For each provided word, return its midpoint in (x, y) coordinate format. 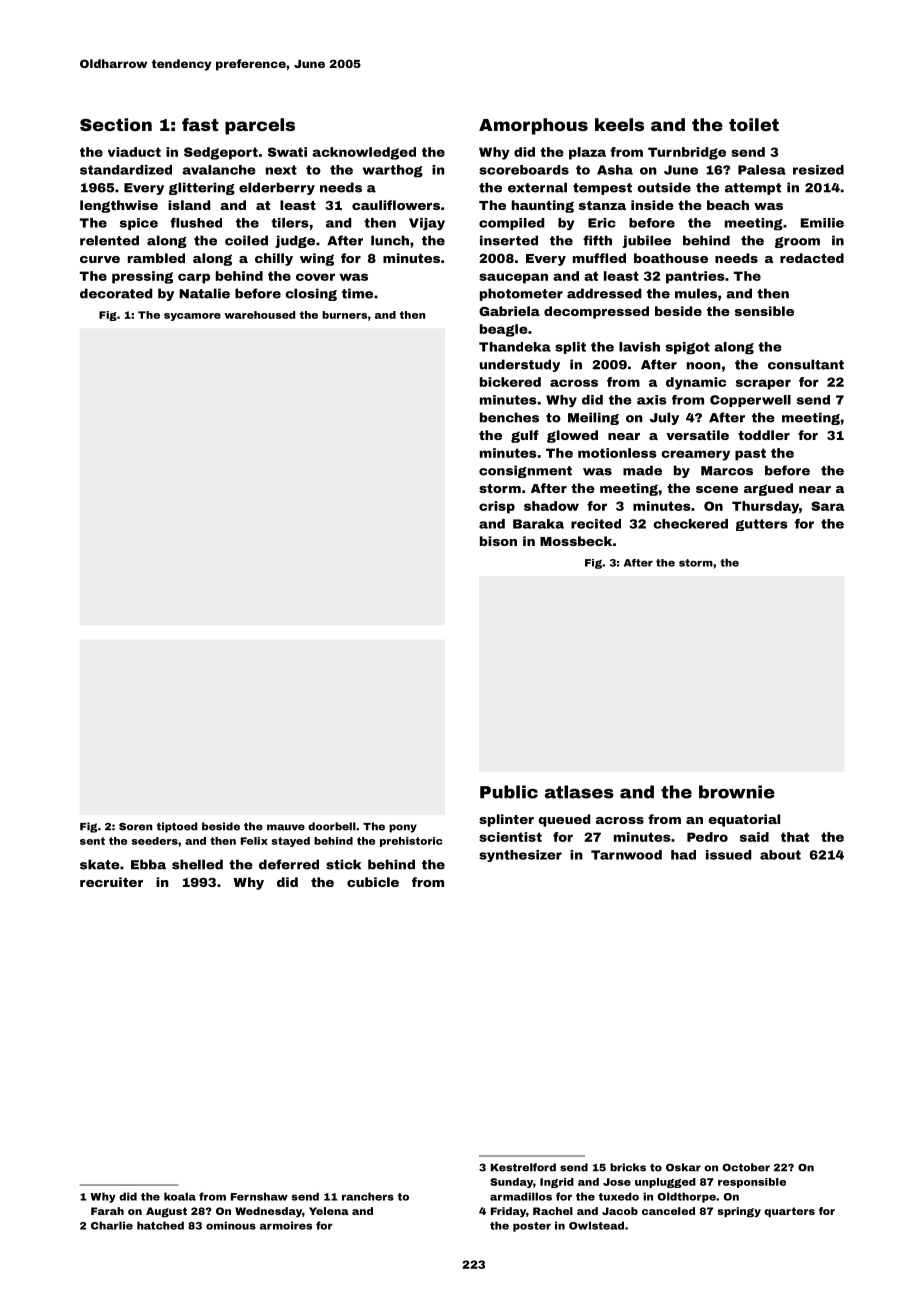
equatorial (744, 820)
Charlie (112, 1225)
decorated (116, 293)
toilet (754, 124)
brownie (737, 792)
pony (403, 828)
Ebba (148, 864)
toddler (764, 435)
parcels (260, 126)
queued (564, 820)
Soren (136, 827)
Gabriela (509, 311)
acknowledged (364, 153)
